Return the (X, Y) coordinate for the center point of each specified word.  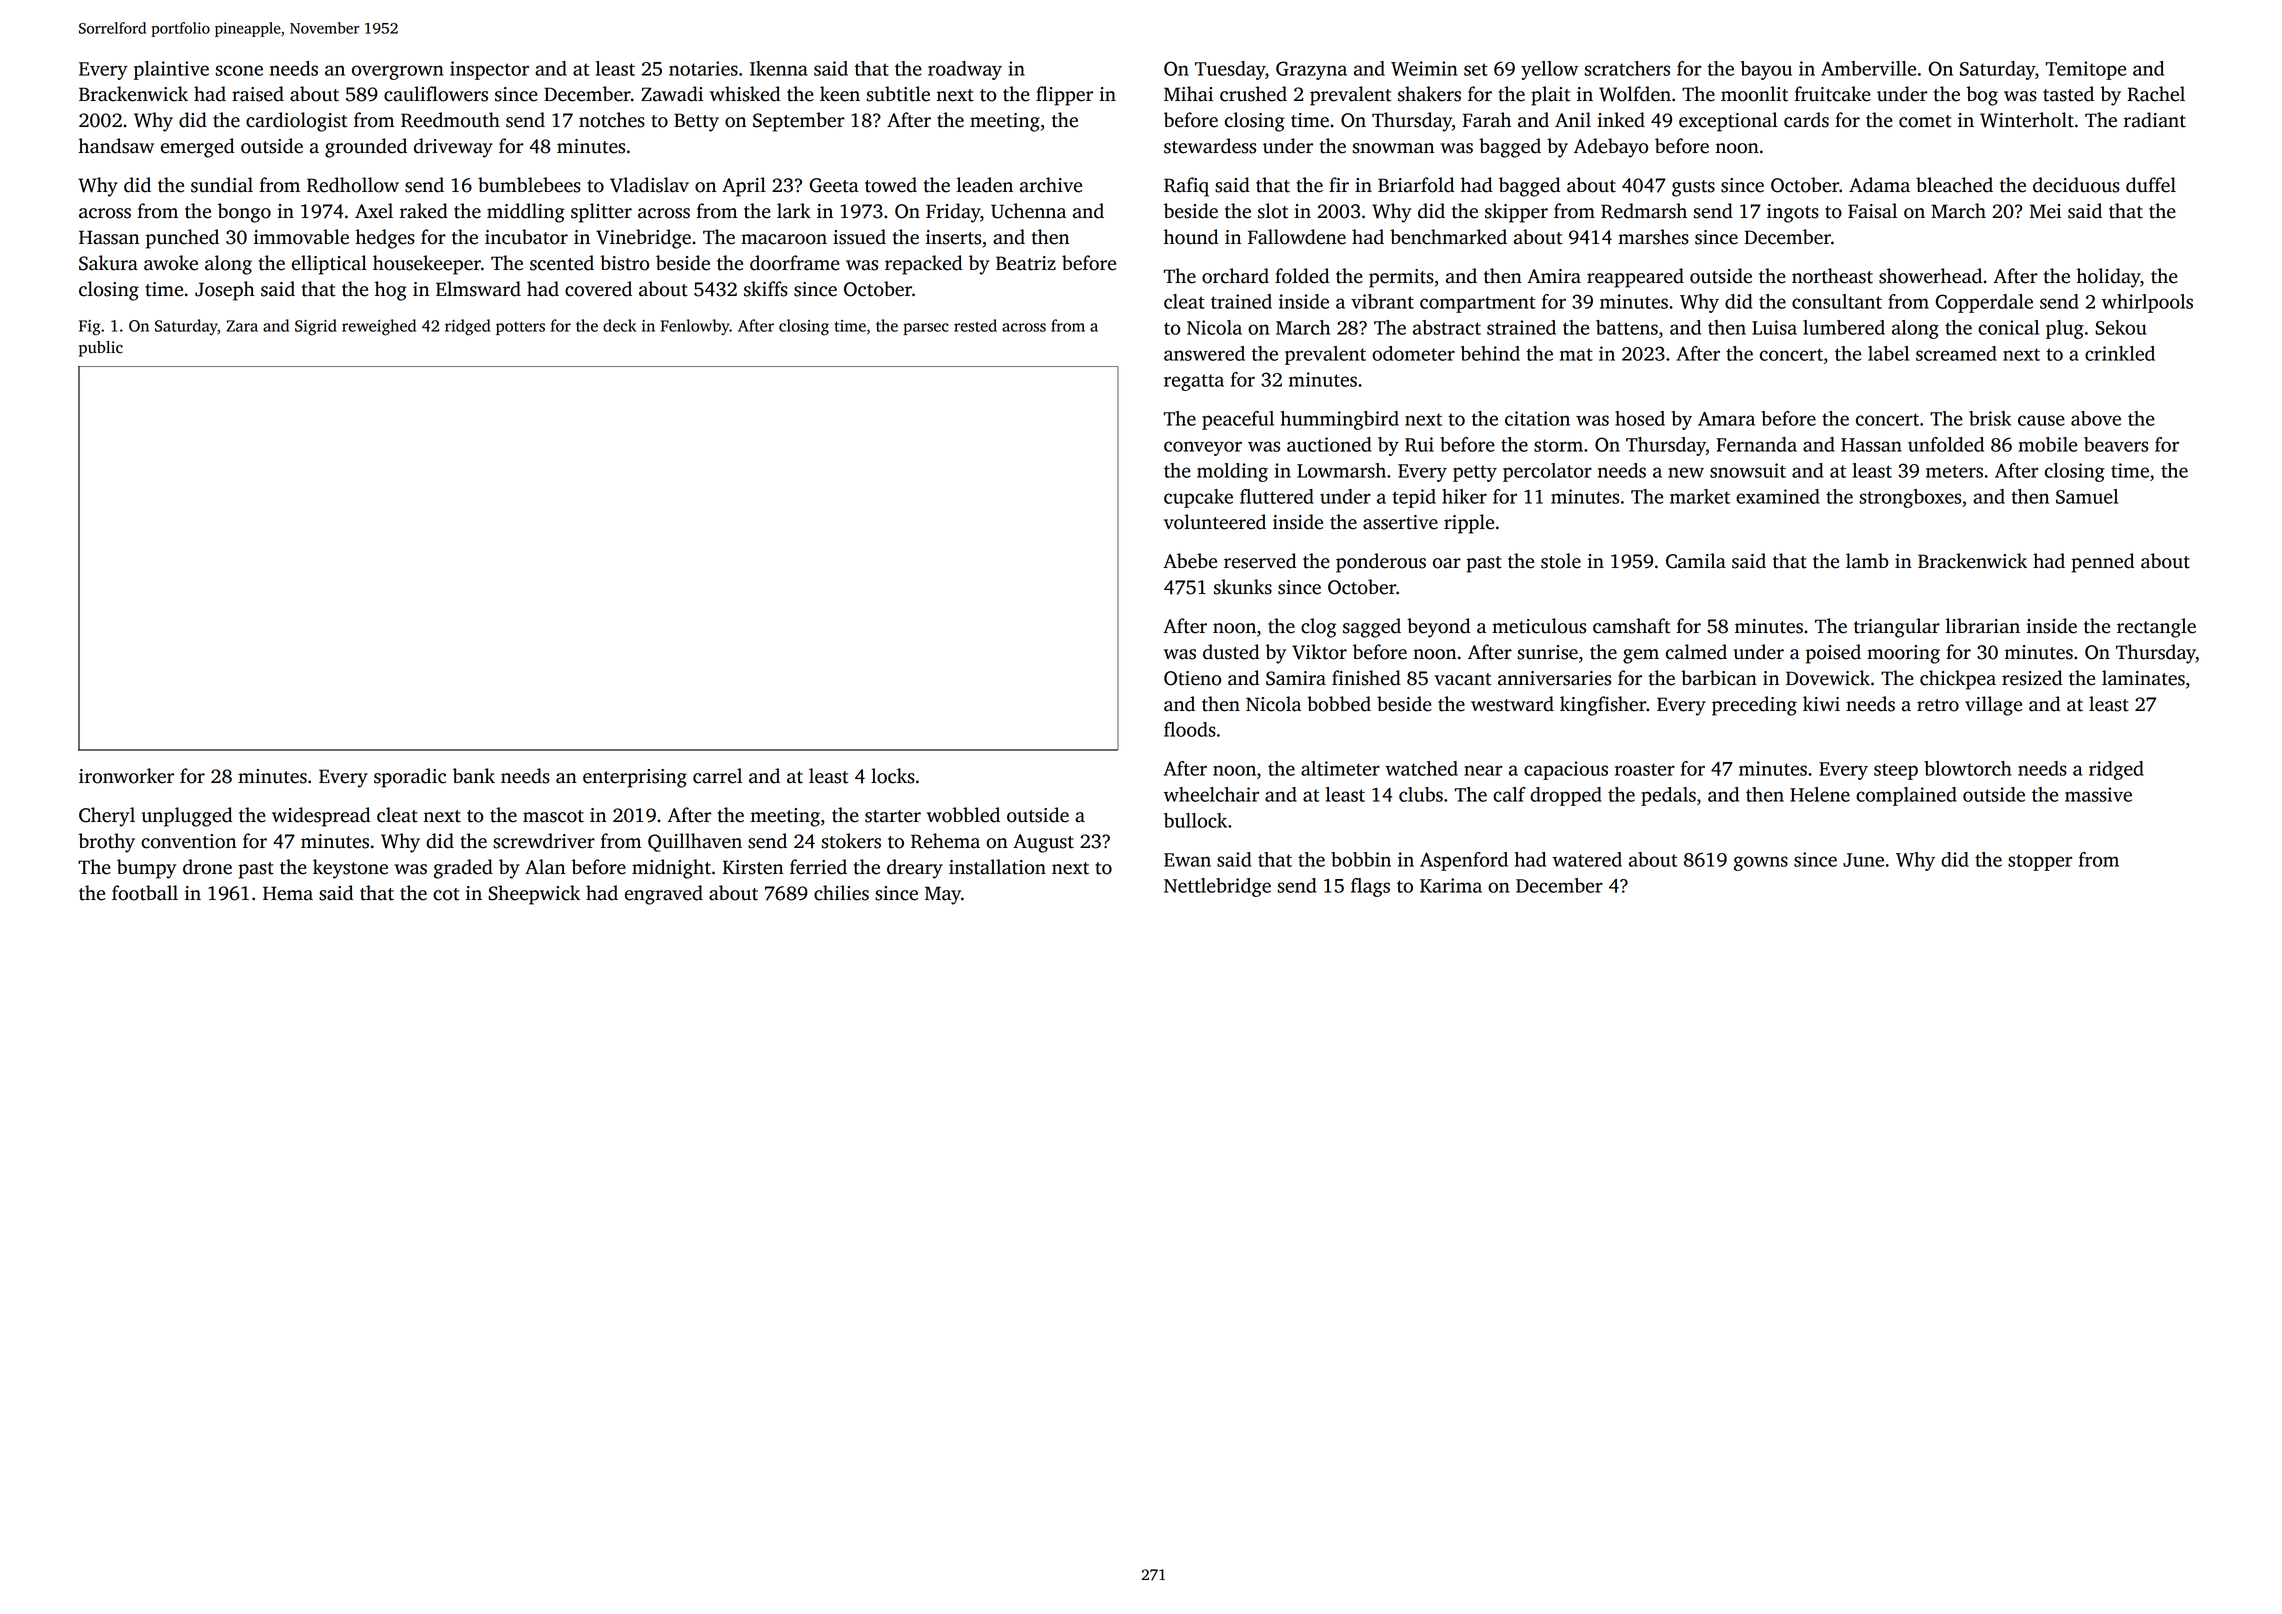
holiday (2108, 278)
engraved (664, 895)
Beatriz (1026, 263)
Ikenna (779, 68)
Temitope (2086, 70)
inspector (489, 70)
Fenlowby (695, 327)
